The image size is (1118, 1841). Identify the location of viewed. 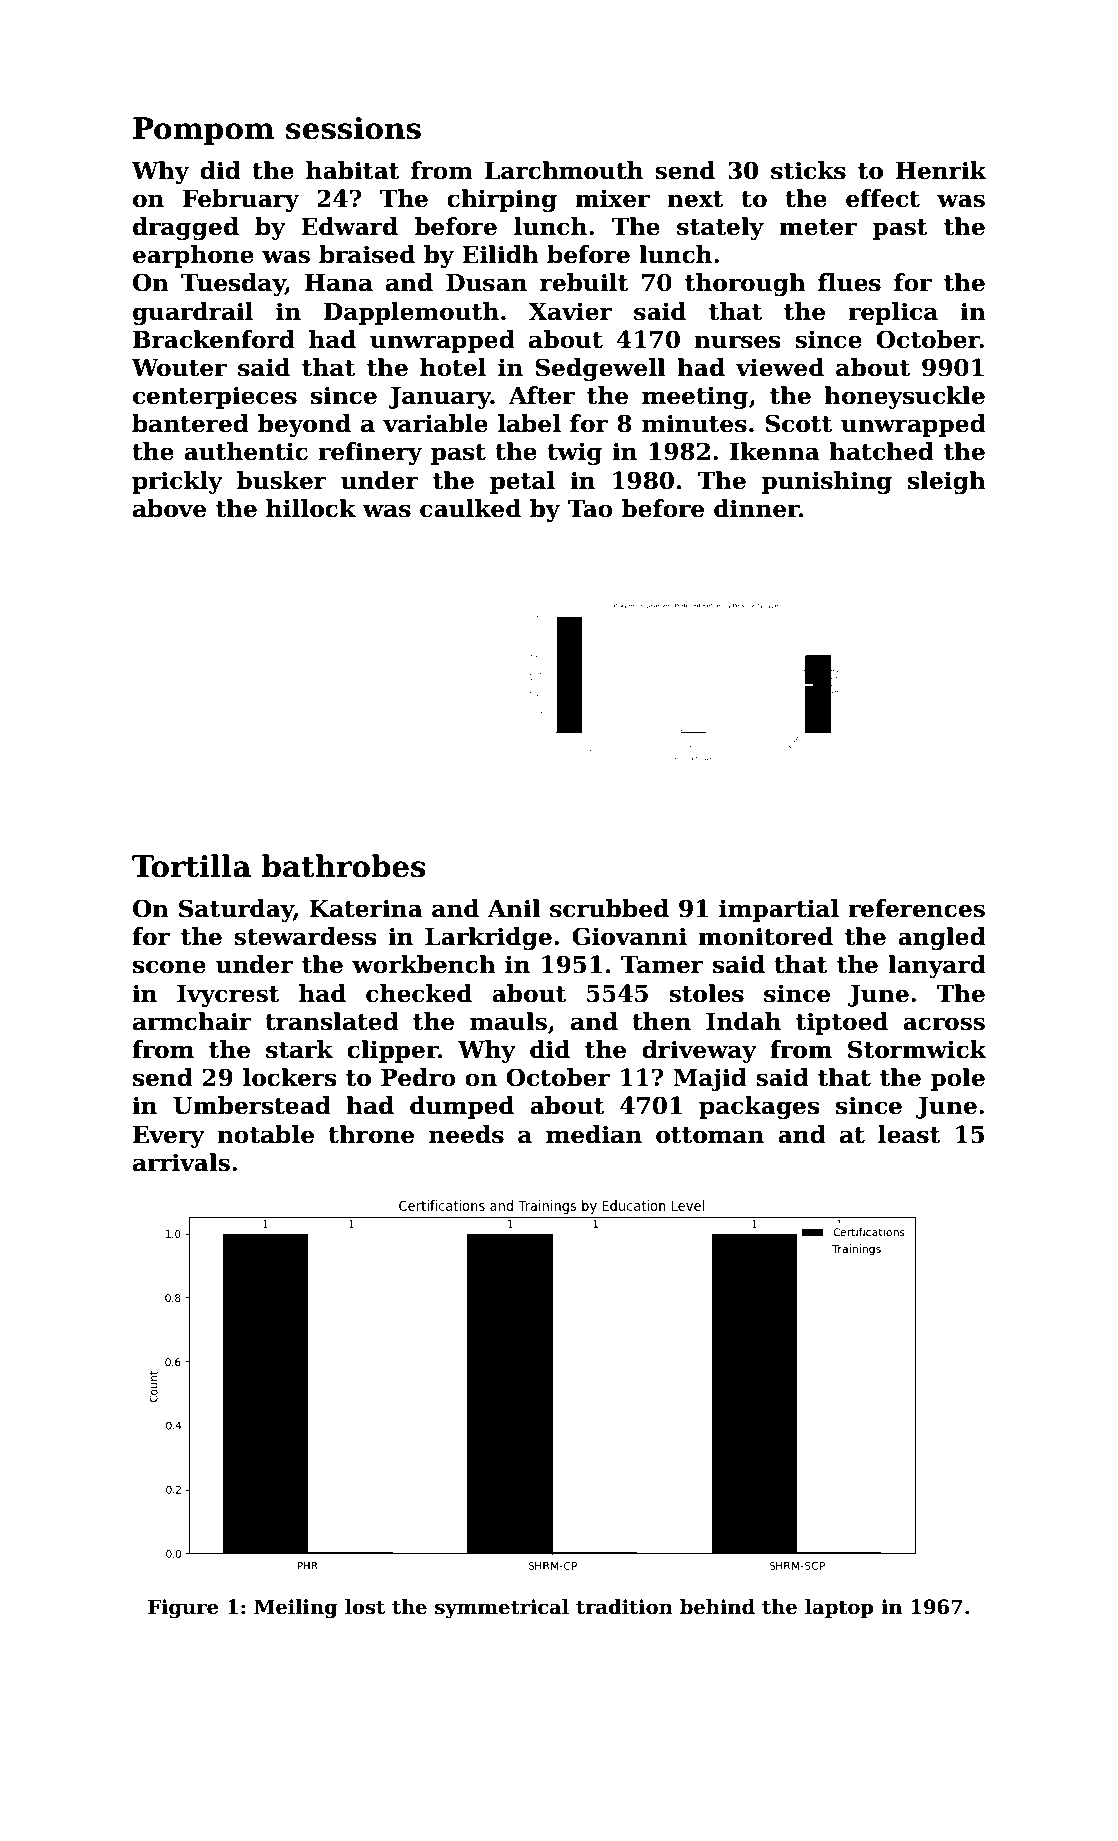
(780, 367).
